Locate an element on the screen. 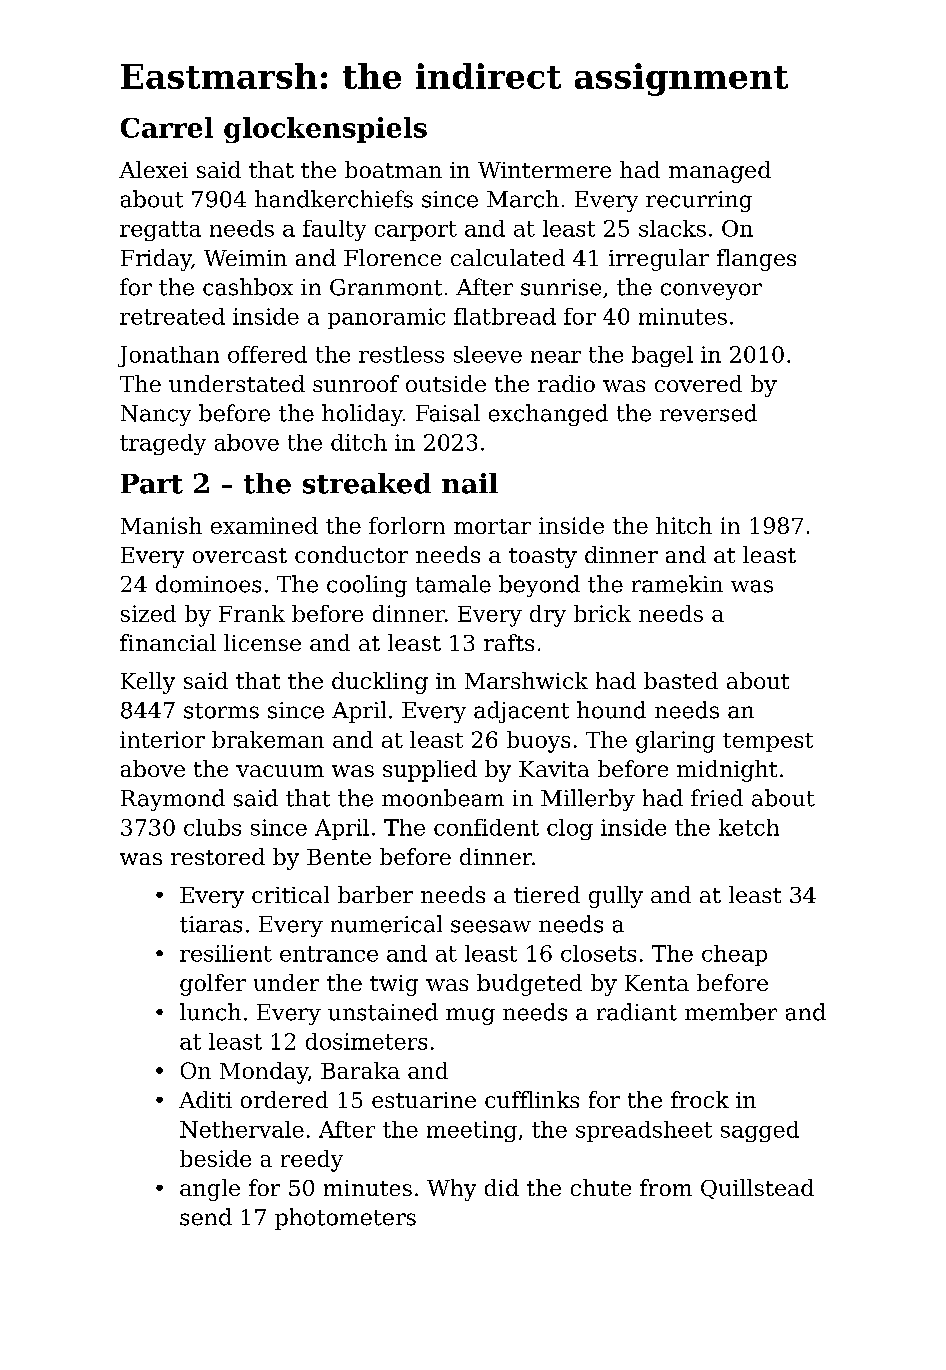 The width and height of the screenshot is (946, 1370). conductor is located at coordinates (351, 554).
